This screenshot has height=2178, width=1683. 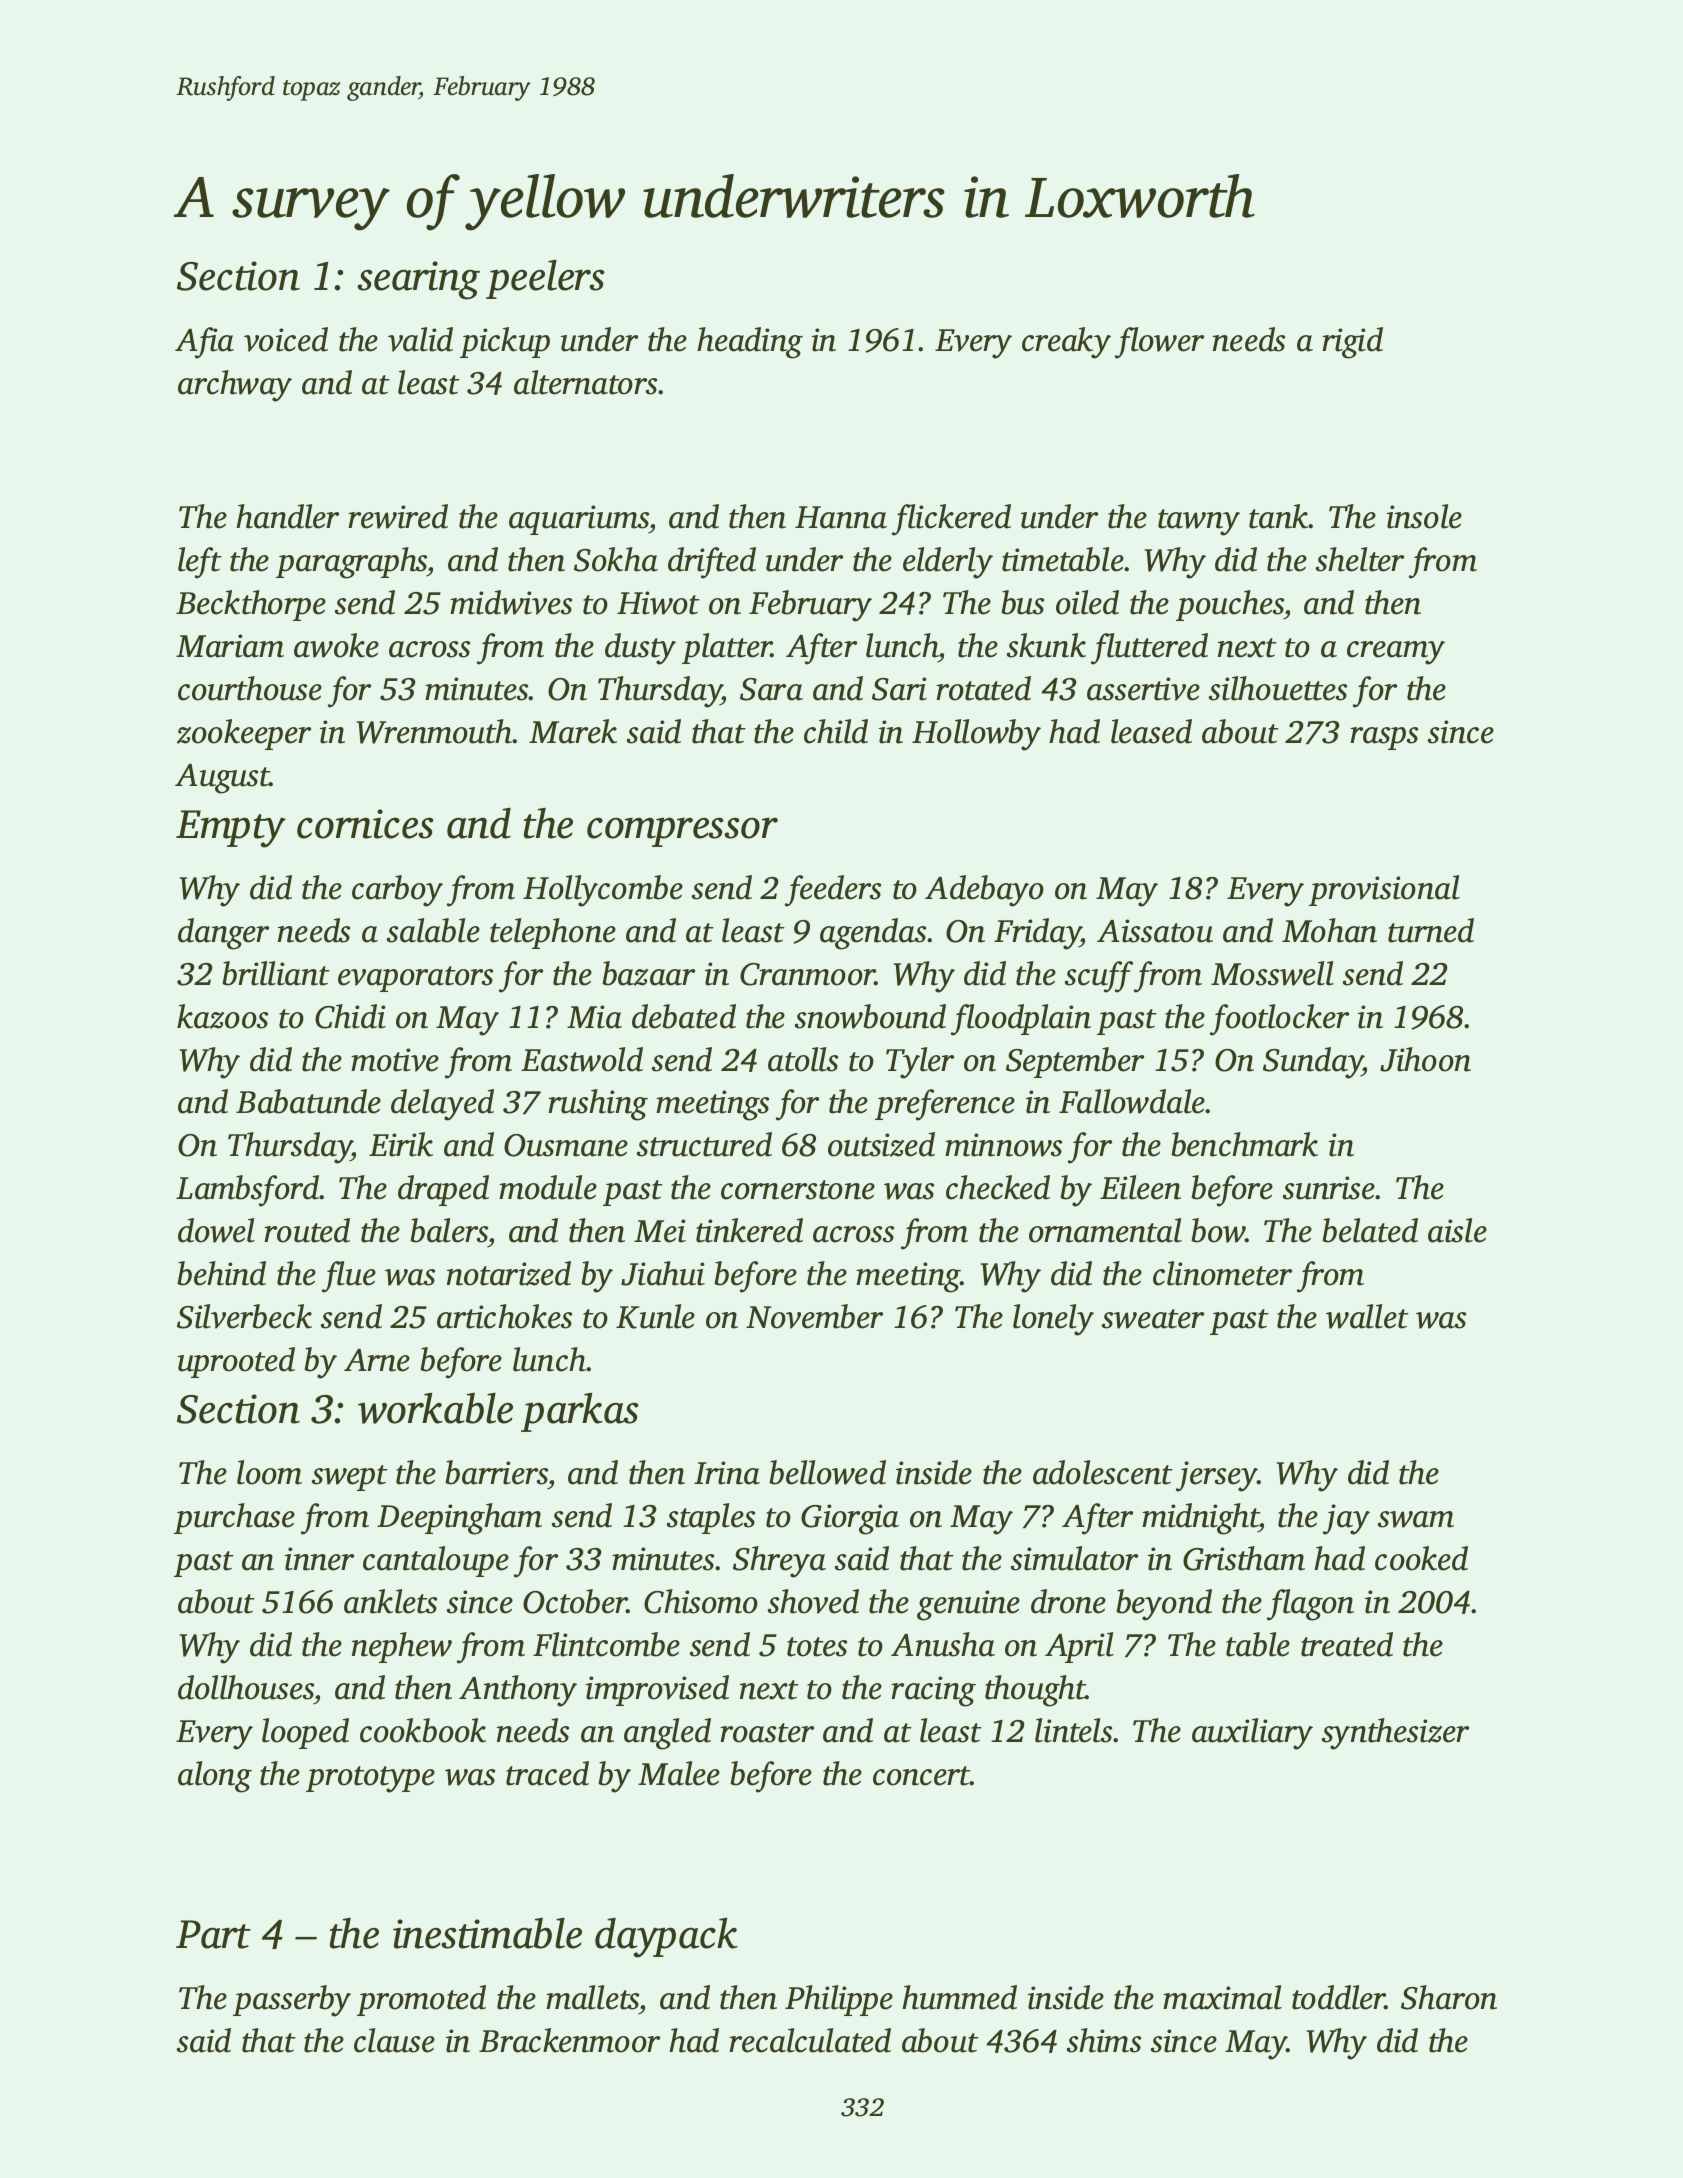 What do you see at coordinates (1352, 343) in the screenshot?
I see `rigid` at bounding box center [1352, 343].
